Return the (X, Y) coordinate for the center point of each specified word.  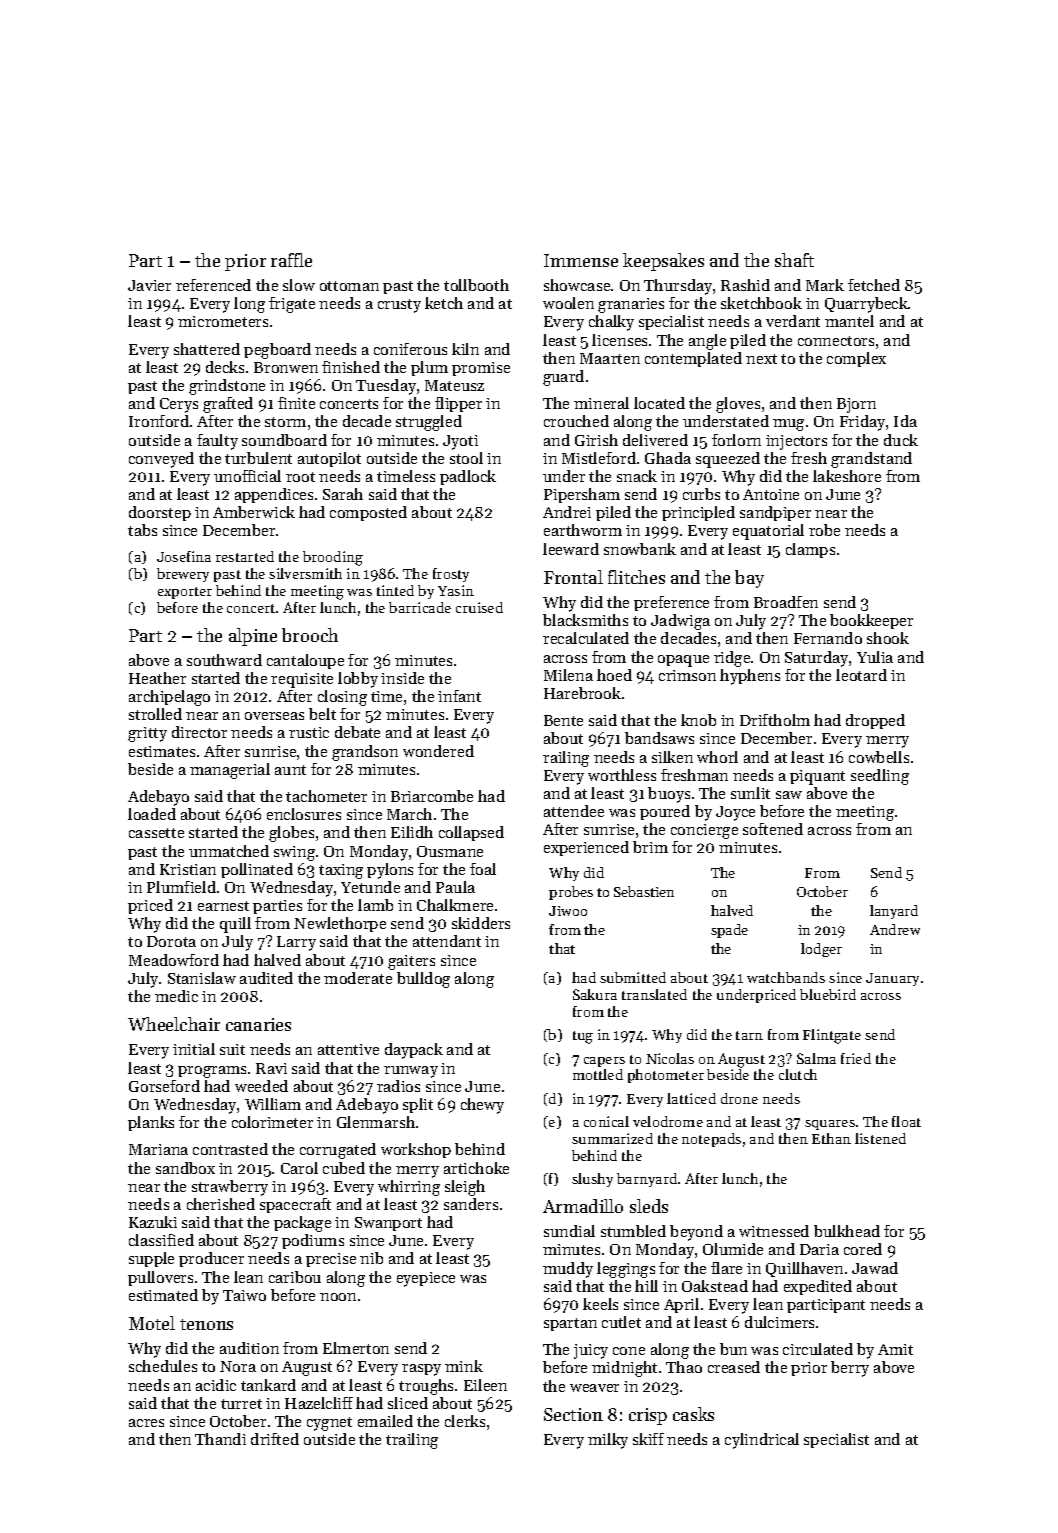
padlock (468, 477)
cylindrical (762, 1441)
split (418, 1105)
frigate (292, 305)
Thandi (220, 1439)
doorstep (160, 513)
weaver (594, 1388)
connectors (836, 341)
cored (863, 1249)
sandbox (185, 1168)
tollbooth (476, 285)
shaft (794, 260)
